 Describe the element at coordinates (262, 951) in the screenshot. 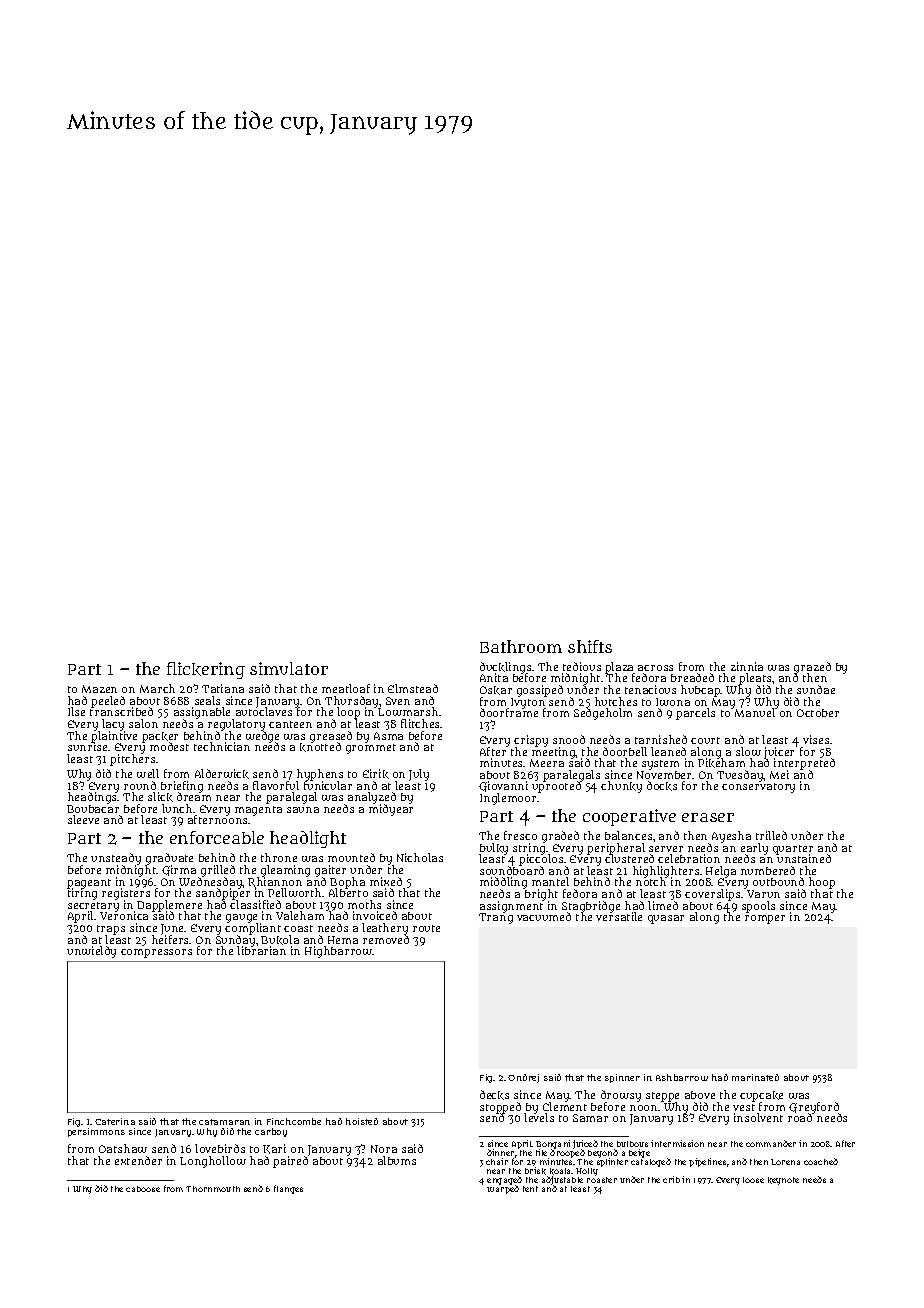

I see `librarian` at that location.
